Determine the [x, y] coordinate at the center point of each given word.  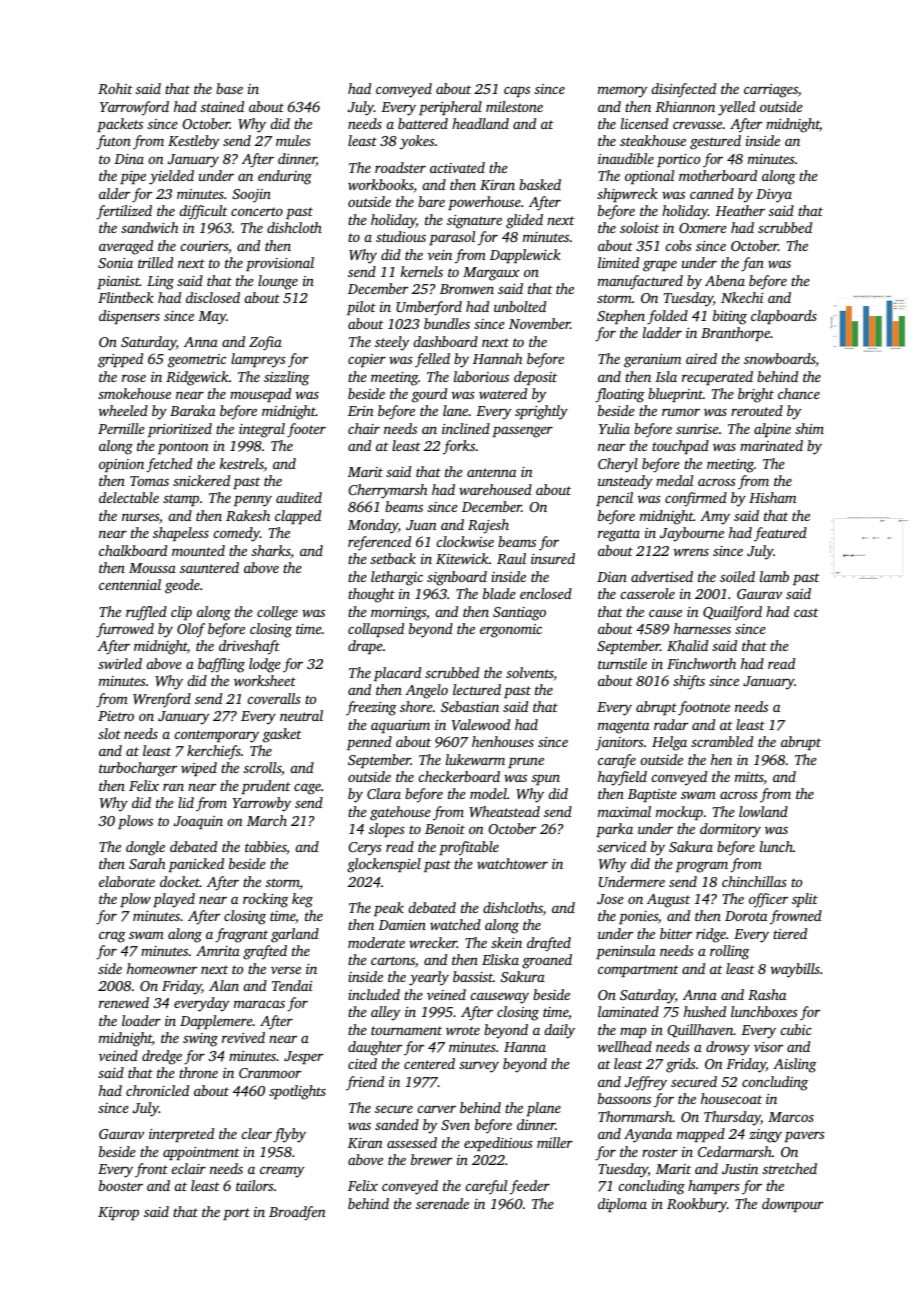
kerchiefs [214, 752]
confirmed [696, 499]
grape [660, 266]
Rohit [115, 88]
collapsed [376, 630]
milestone [514, 106]
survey [479, 1067]
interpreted [181, 1135]
